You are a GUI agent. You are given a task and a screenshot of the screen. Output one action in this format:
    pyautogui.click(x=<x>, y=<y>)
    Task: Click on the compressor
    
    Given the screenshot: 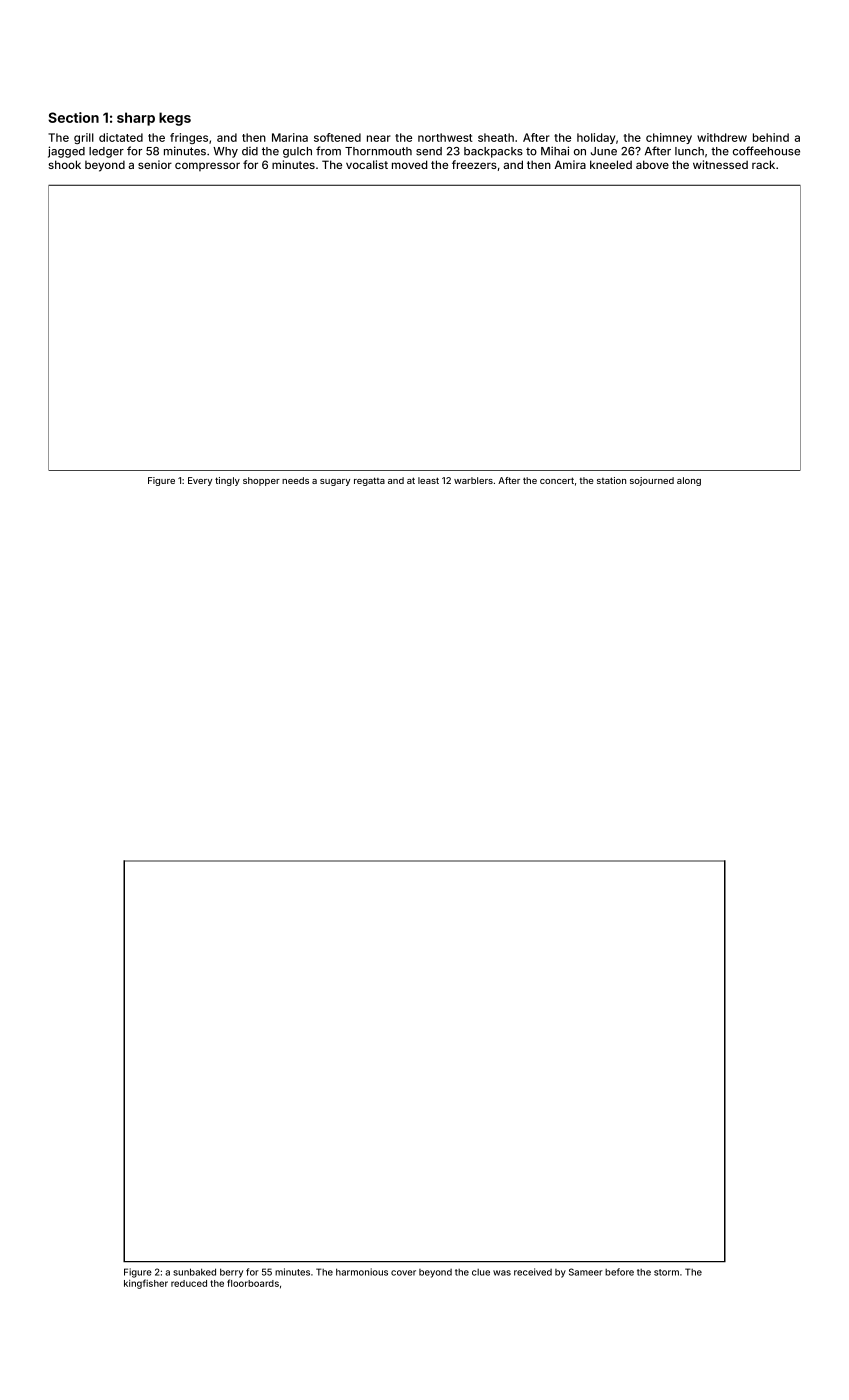 What is the action you would take?
    pyautogui.click(x=207, y=166)
